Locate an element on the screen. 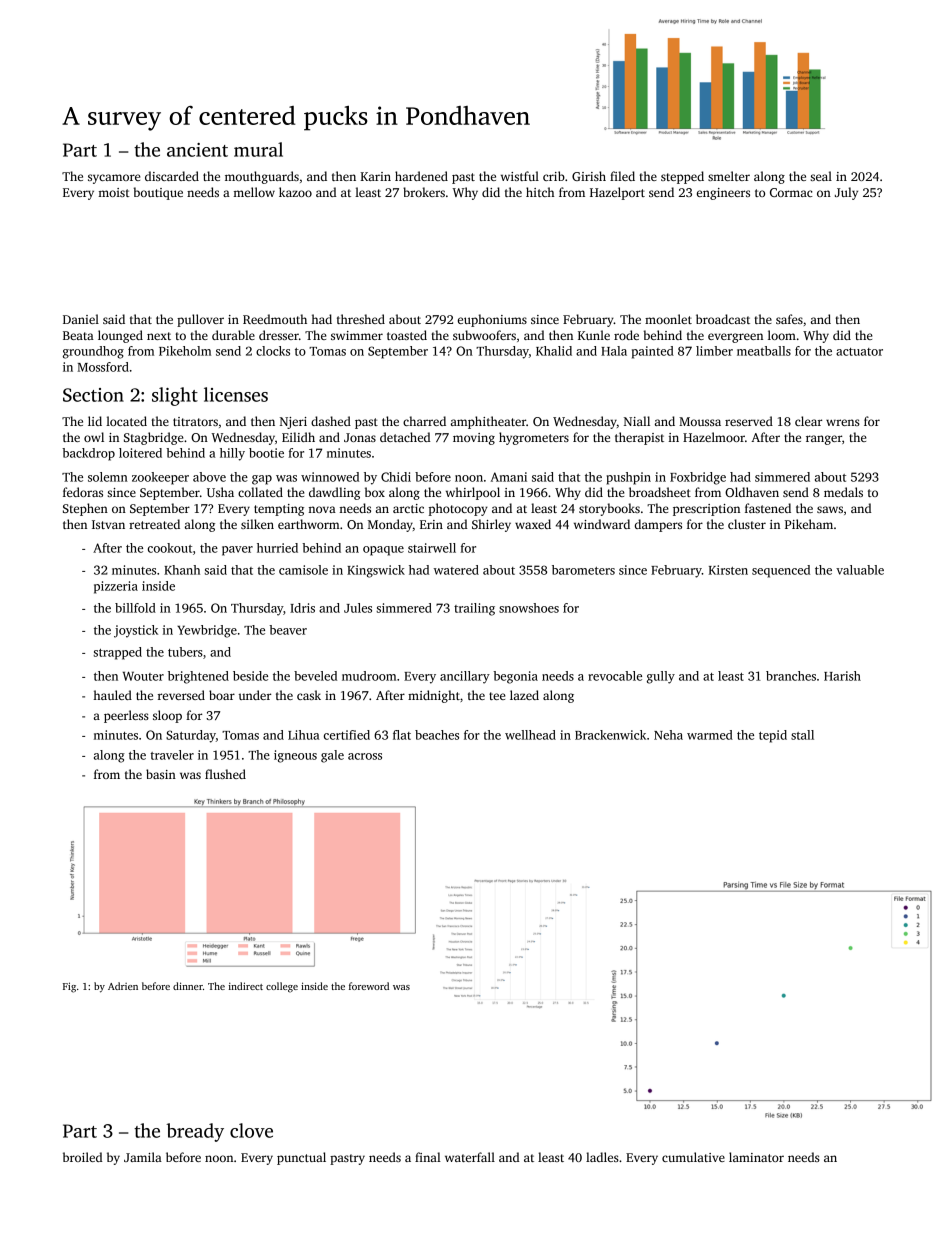 The height and width of the screenshot is (1233, 952). foreword is located at coordinates (369, 986).
